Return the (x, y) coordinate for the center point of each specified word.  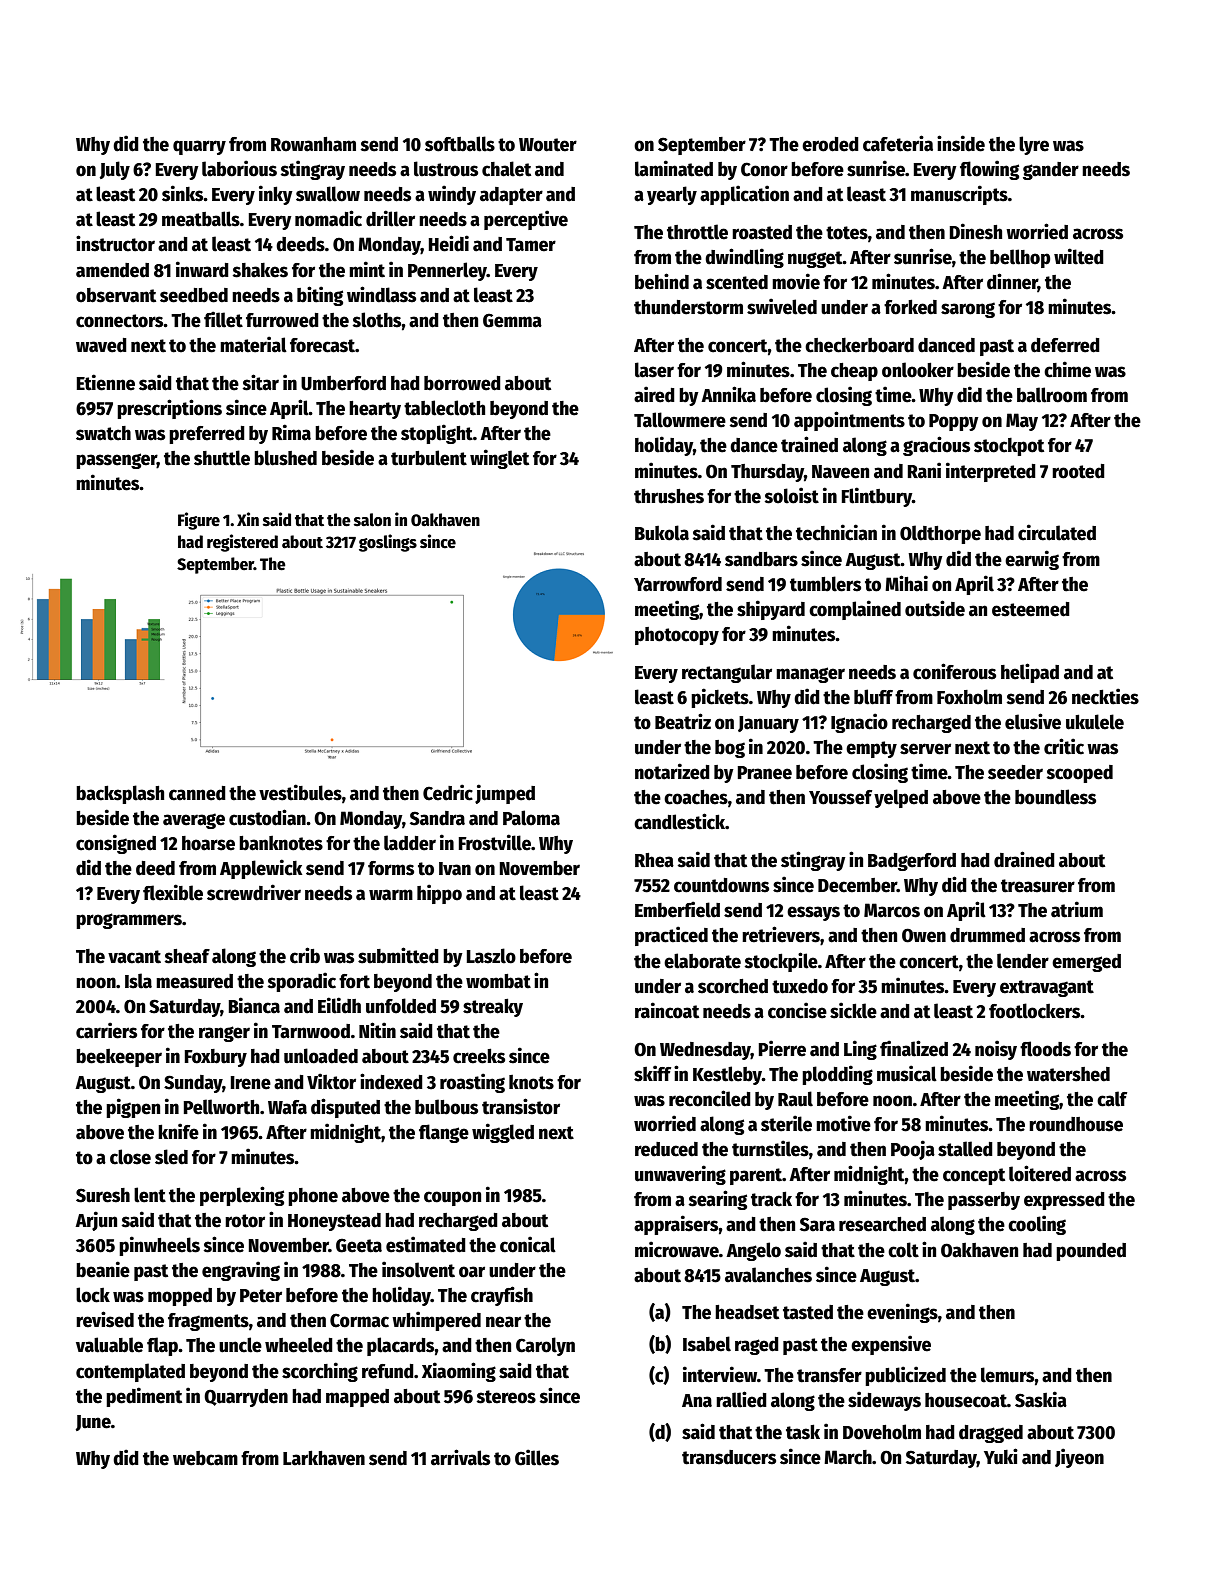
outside (935, 608)
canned (197, 793)
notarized (672, 771)
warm (391, 895)
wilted (1079, 256)
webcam (205, 1458)
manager (810, 675)
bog (730, 749)
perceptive (526, 220)
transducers (729, 1457)
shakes (260, 270)
